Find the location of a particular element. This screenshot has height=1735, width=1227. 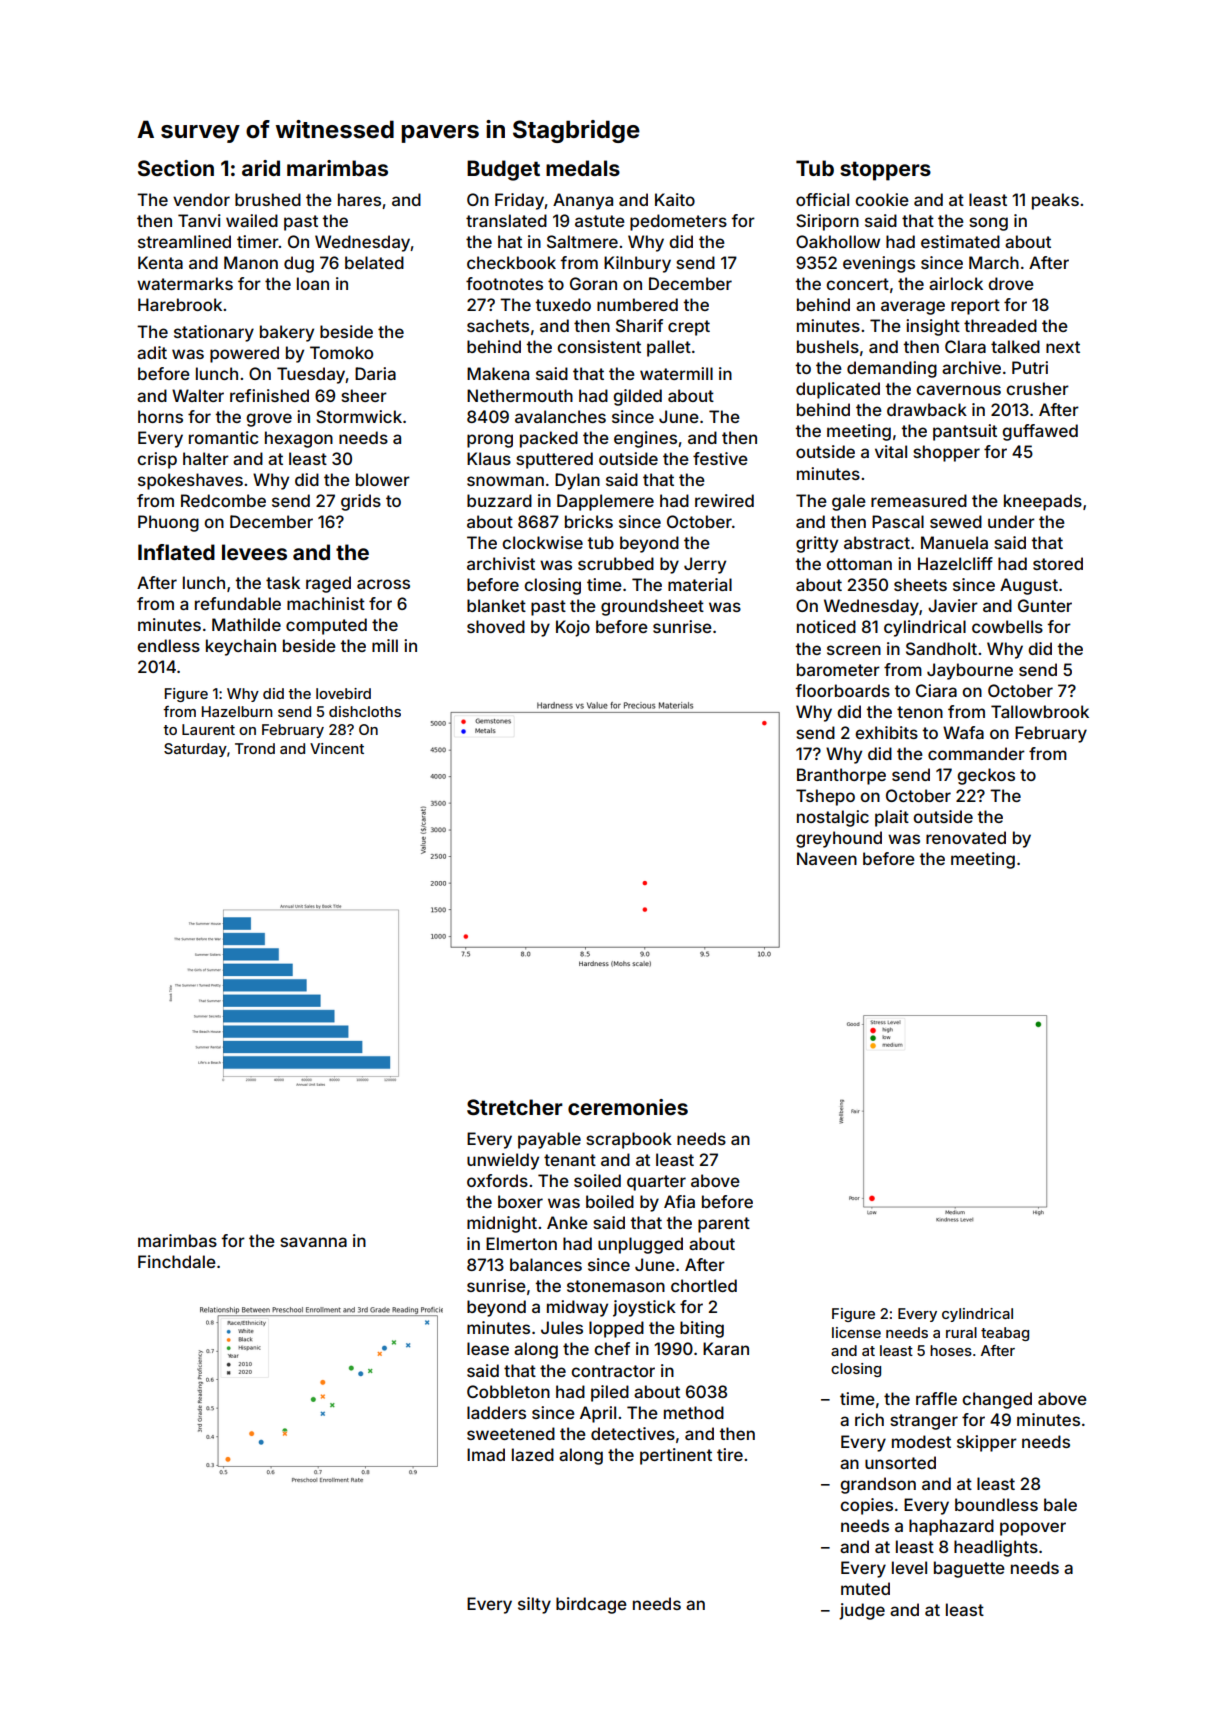

grandson is located at coordinates (878, 1485).
